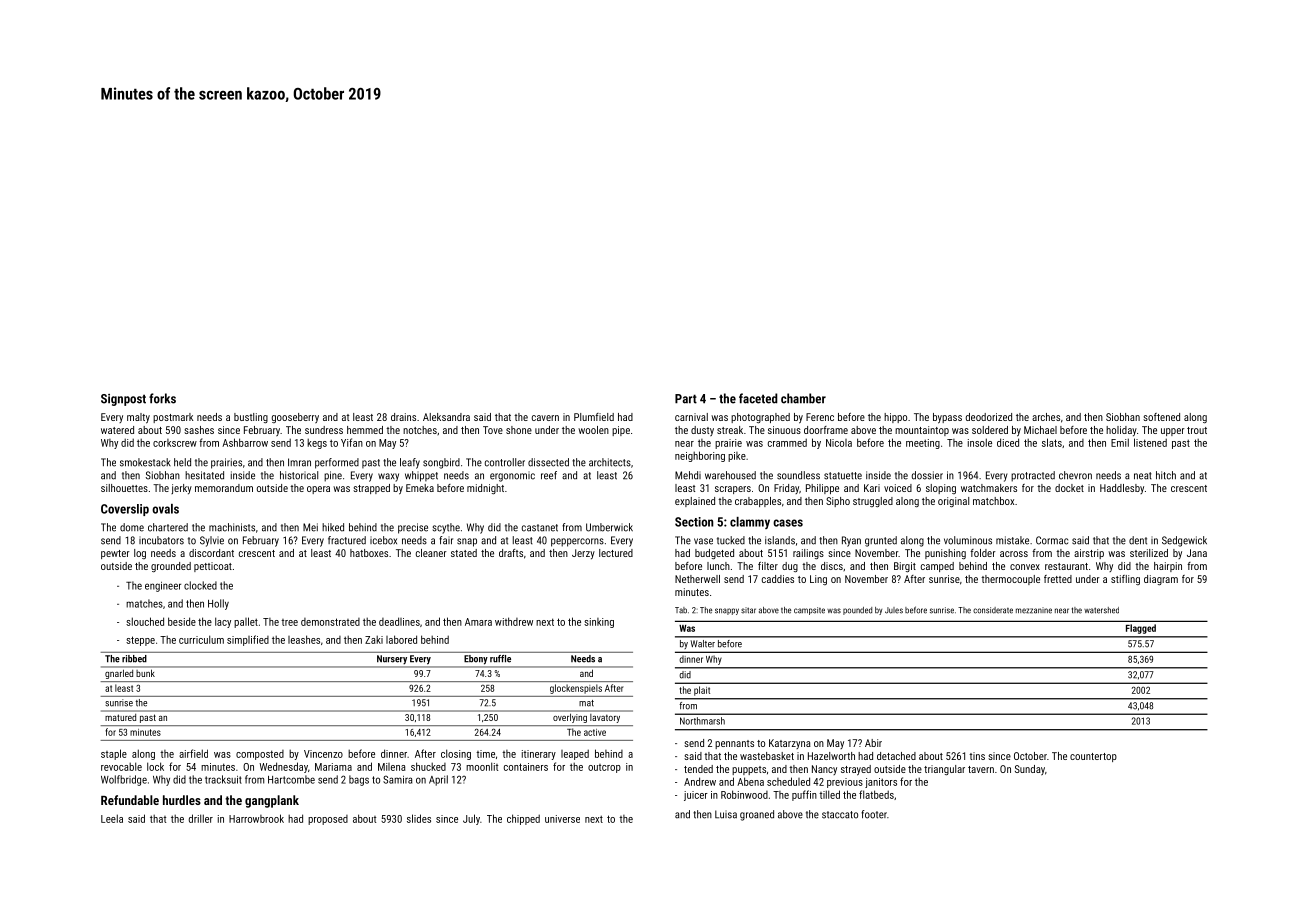 Image resolution: width=1308 pixels, height=924 pixels. Describe the element at coordinates (162, 398) in the screenshot. I see `forks` at that location.
